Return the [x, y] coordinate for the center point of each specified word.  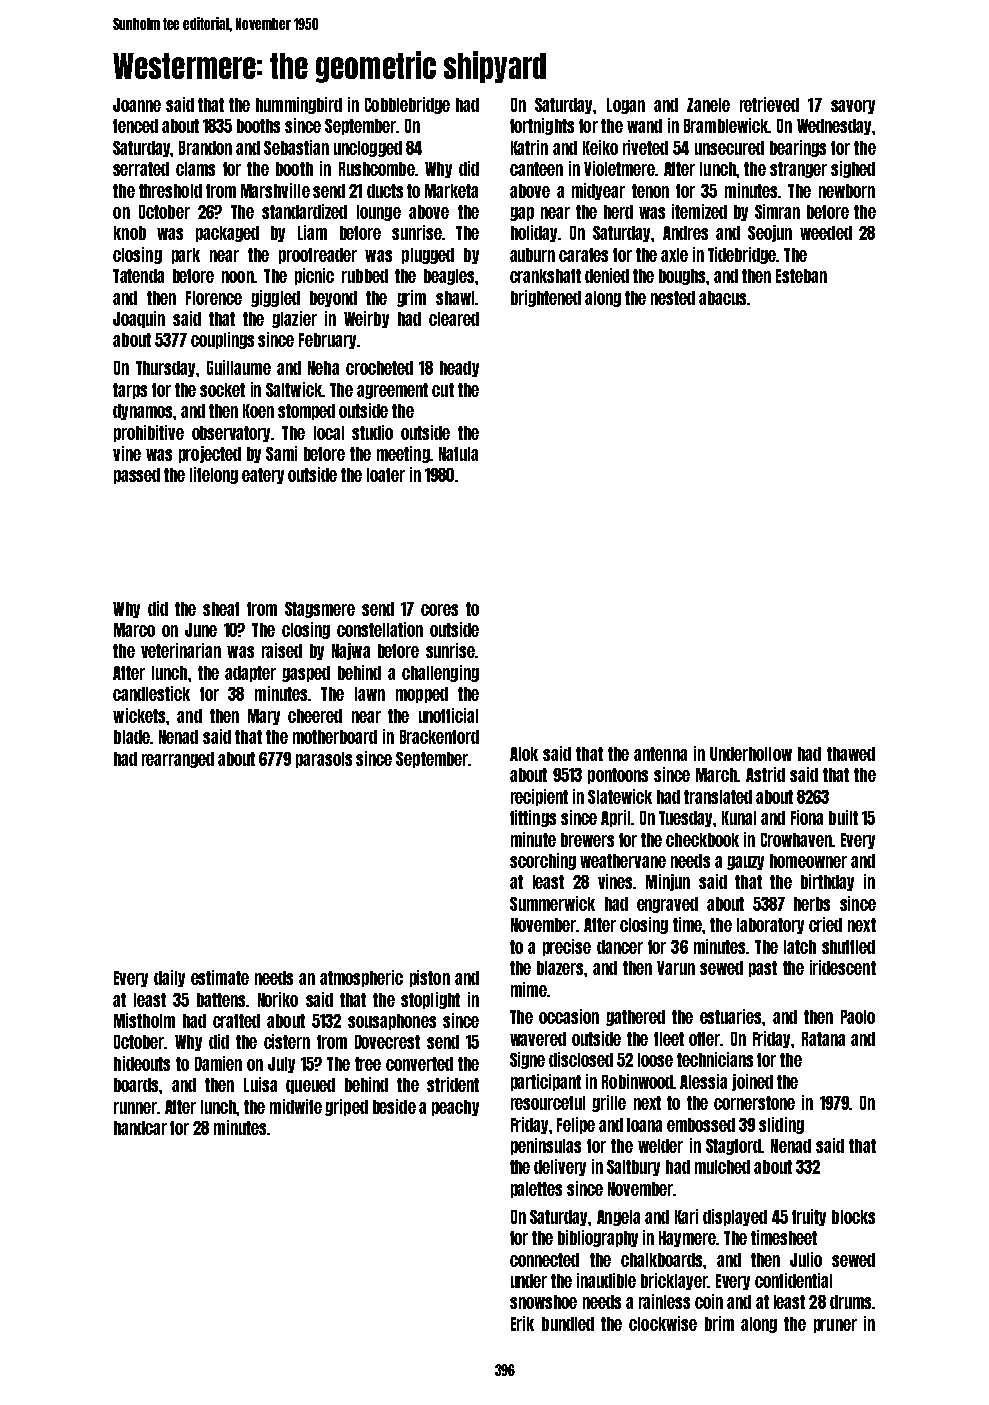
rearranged [178, 760]
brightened [546, 298]
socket [222, 390]
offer [705, 1039]
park [186, 256]
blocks [853, 1217]
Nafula [458, 454]
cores [439, 610]
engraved [667, 905]
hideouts [142, 1063]
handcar [140, 1128]
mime [529, 989]
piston [430, 978]
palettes [536, 1190]
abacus [722, 298]
